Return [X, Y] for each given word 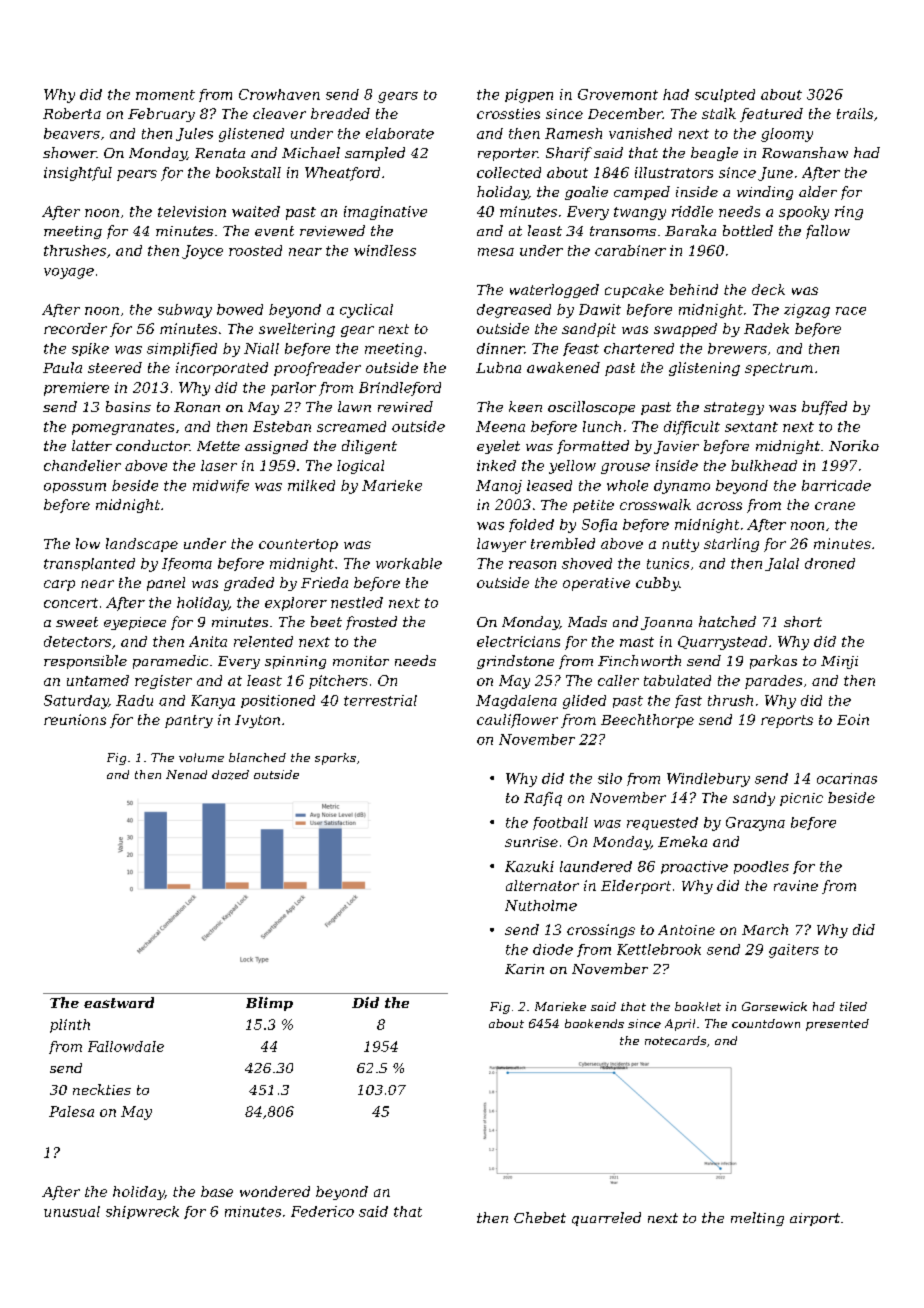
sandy [754, 799]
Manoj [499, 487]
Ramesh [573, 133]
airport [815, 1219]
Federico [322, 1211]
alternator [542, 885]
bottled [748, 230]
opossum [75, 488]
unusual [72, 1211]
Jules [194, 134]
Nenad [186, 774]
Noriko [854, 445]
